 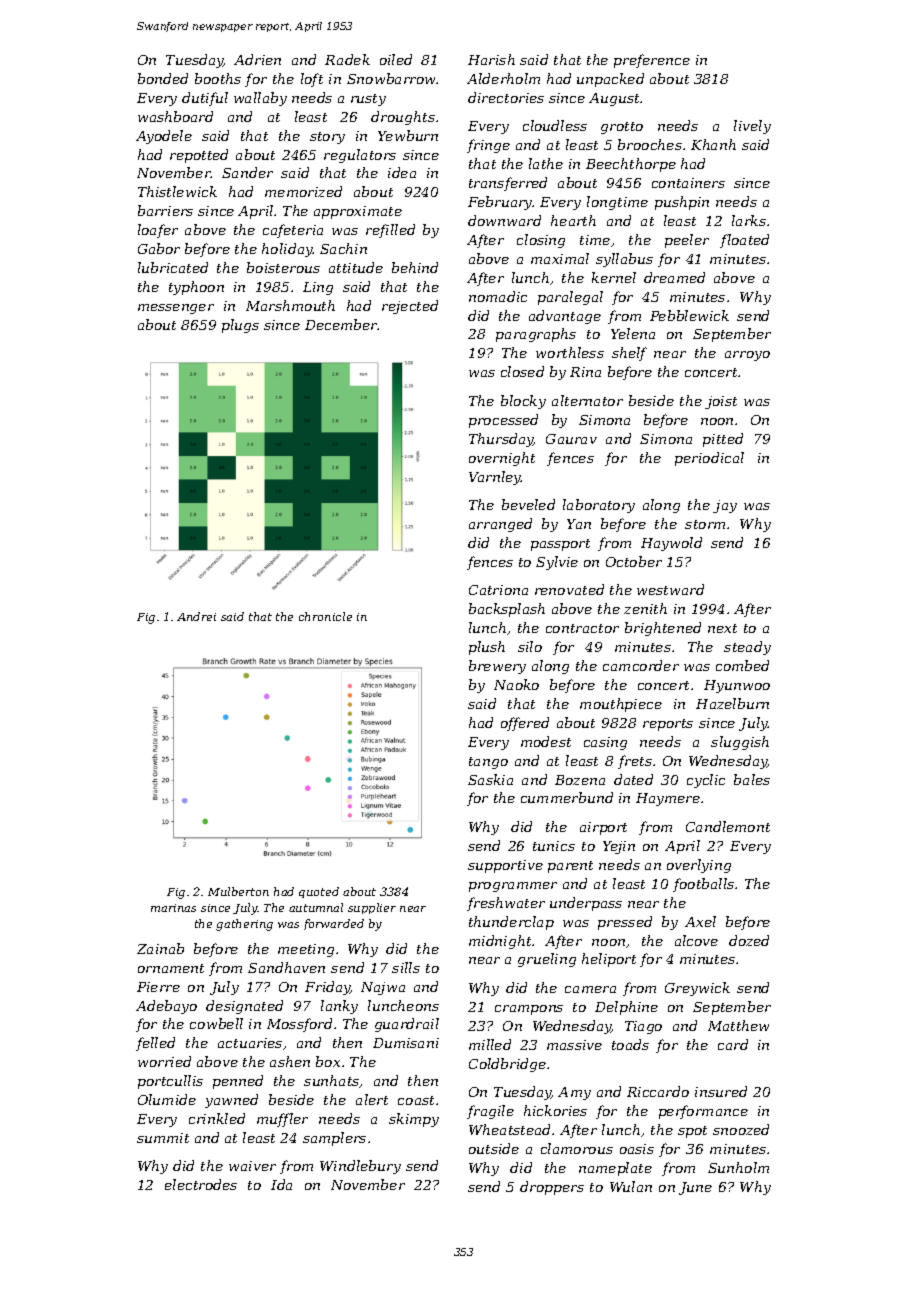 What do you see at coordinates (500, 942) in the screenshot?
I see `midnight` at bounding box center [500, 942].
